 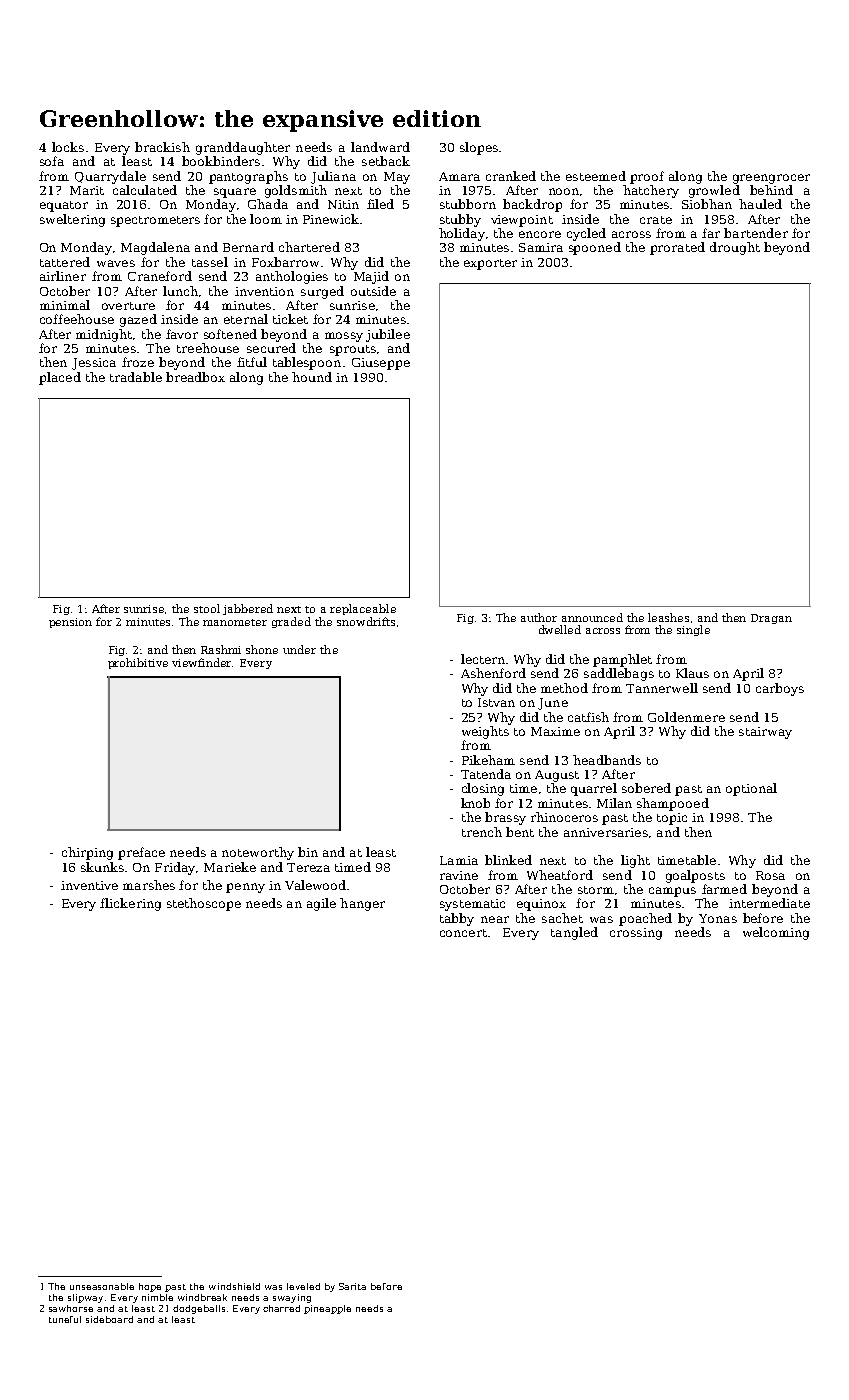 What do you see at coordinates (373, 291) in the page?
I see `outside` at bounding box center [373, 291].
